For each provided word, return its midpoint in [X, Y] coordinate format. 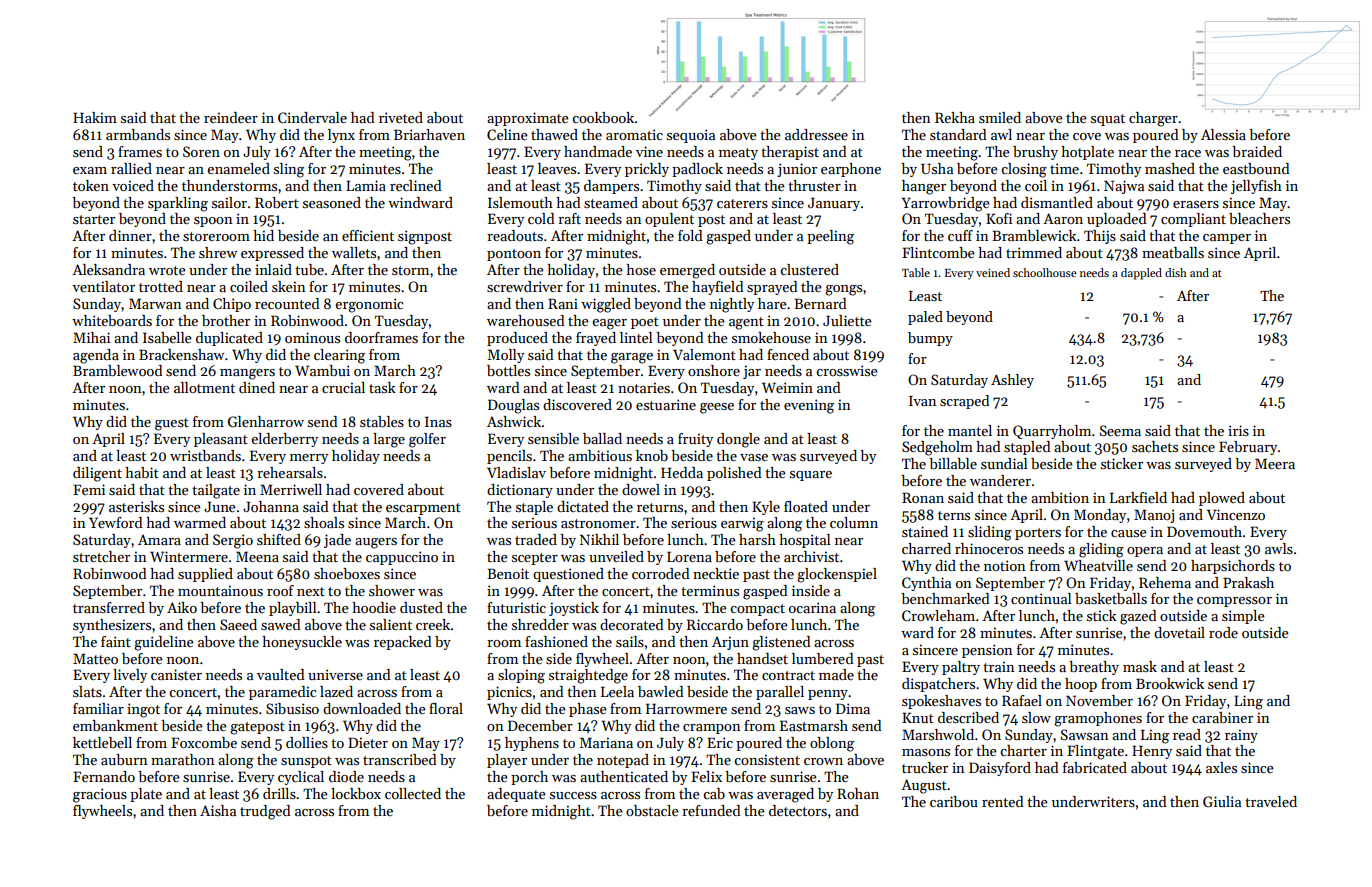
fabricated [1095, 767]
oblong [832, 744]
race [1188, 153]
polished [734, 474]
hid [263, 235]
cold [541, 218]
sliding [990, 533]
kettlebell [102, 742]
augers [376, 543]
